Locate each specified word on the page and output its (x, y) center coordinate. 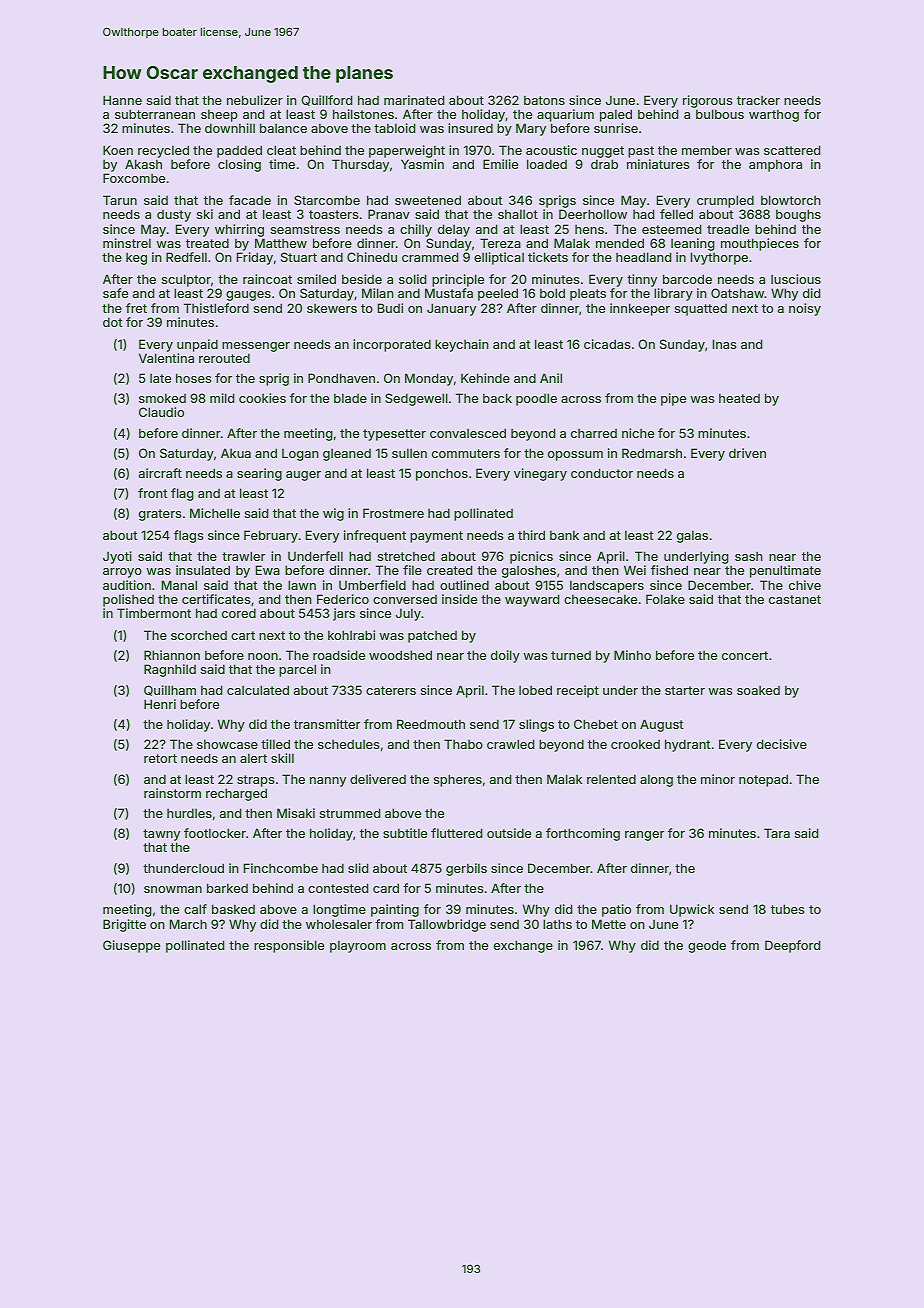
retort (160, 758)
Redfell (186, 257)
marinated (414, 100)
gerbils (466, 869)
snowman (173, 889)
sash (749, 556)
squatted (701, 310)
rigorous (707, 101)
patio (616, 910)
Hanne (122, 100)
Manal (179, 585)
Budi (390, 308)
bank (564, 535)
